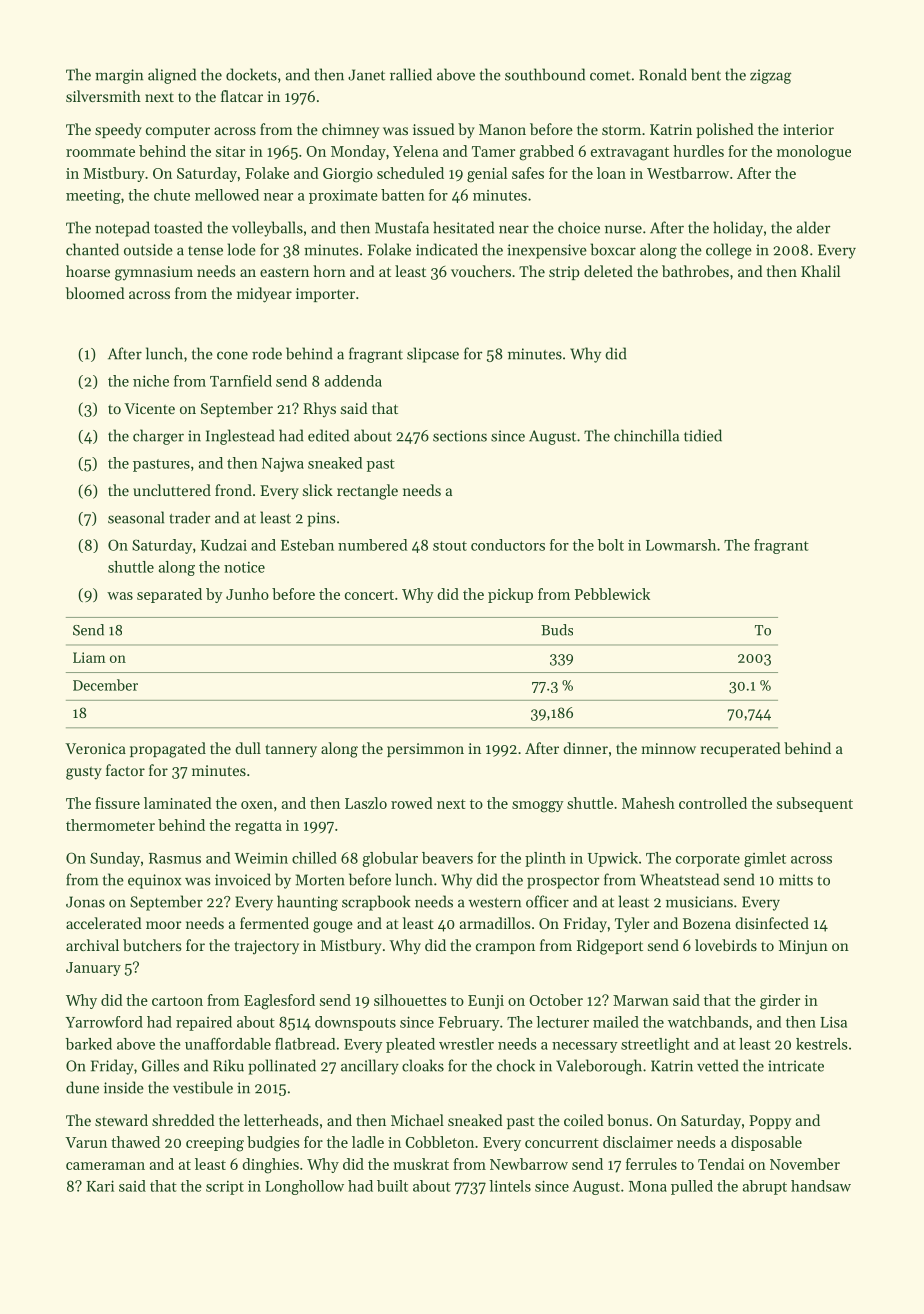  I want to click on abrupt, so click(765, 1187).
